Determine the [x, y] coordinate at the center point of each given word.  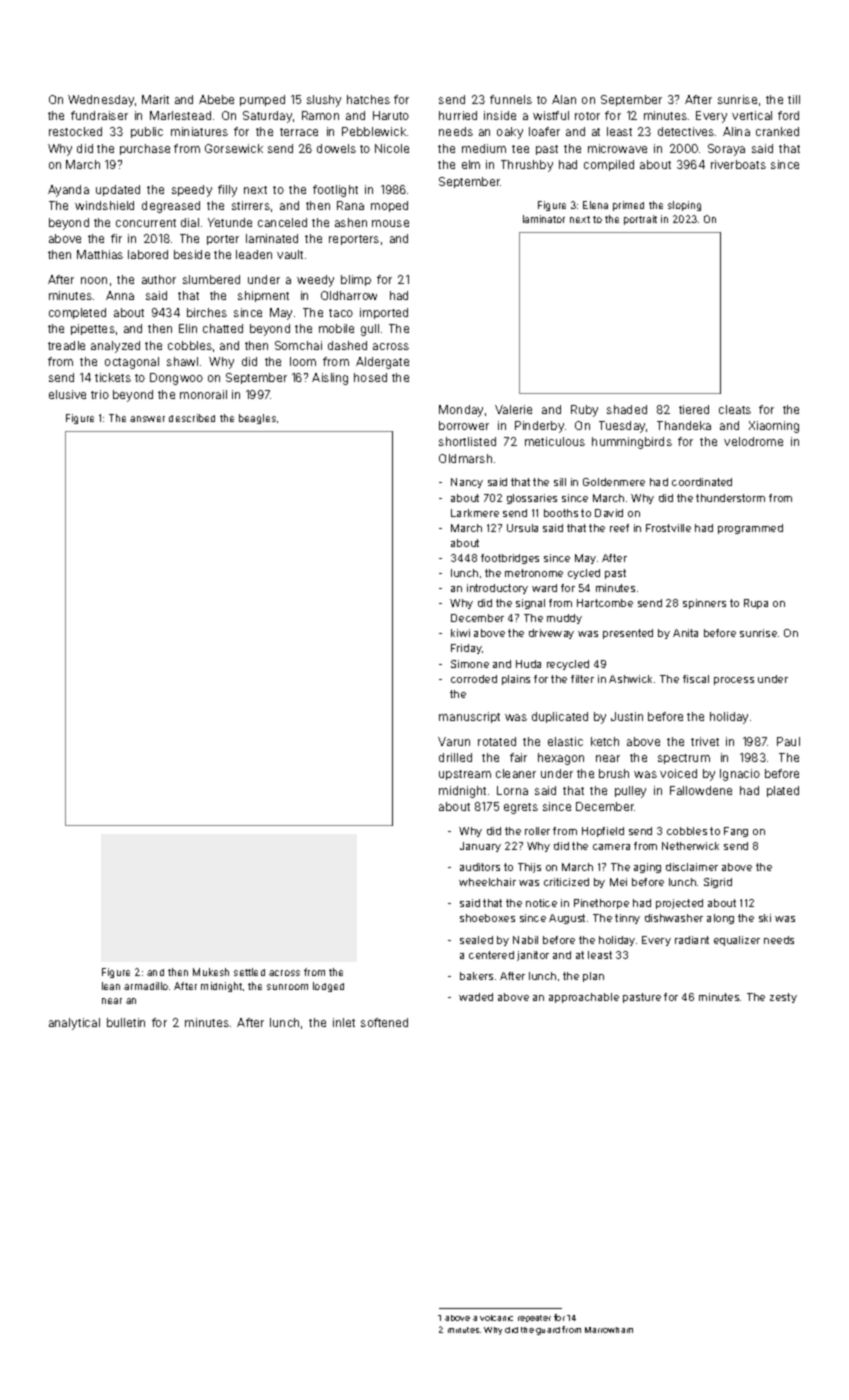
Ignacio [740, 775]
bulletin [126, 1022]
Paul [788, 741]
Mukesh [211, 972]
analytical [74, 1024]
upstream [465, 775]
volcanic [496, 1318]
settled [249, 972]
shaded [627, 409]
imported [384, 313]
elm [471, 164]
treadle [66, 345]
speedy [192, 191]
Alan [564, 99]
